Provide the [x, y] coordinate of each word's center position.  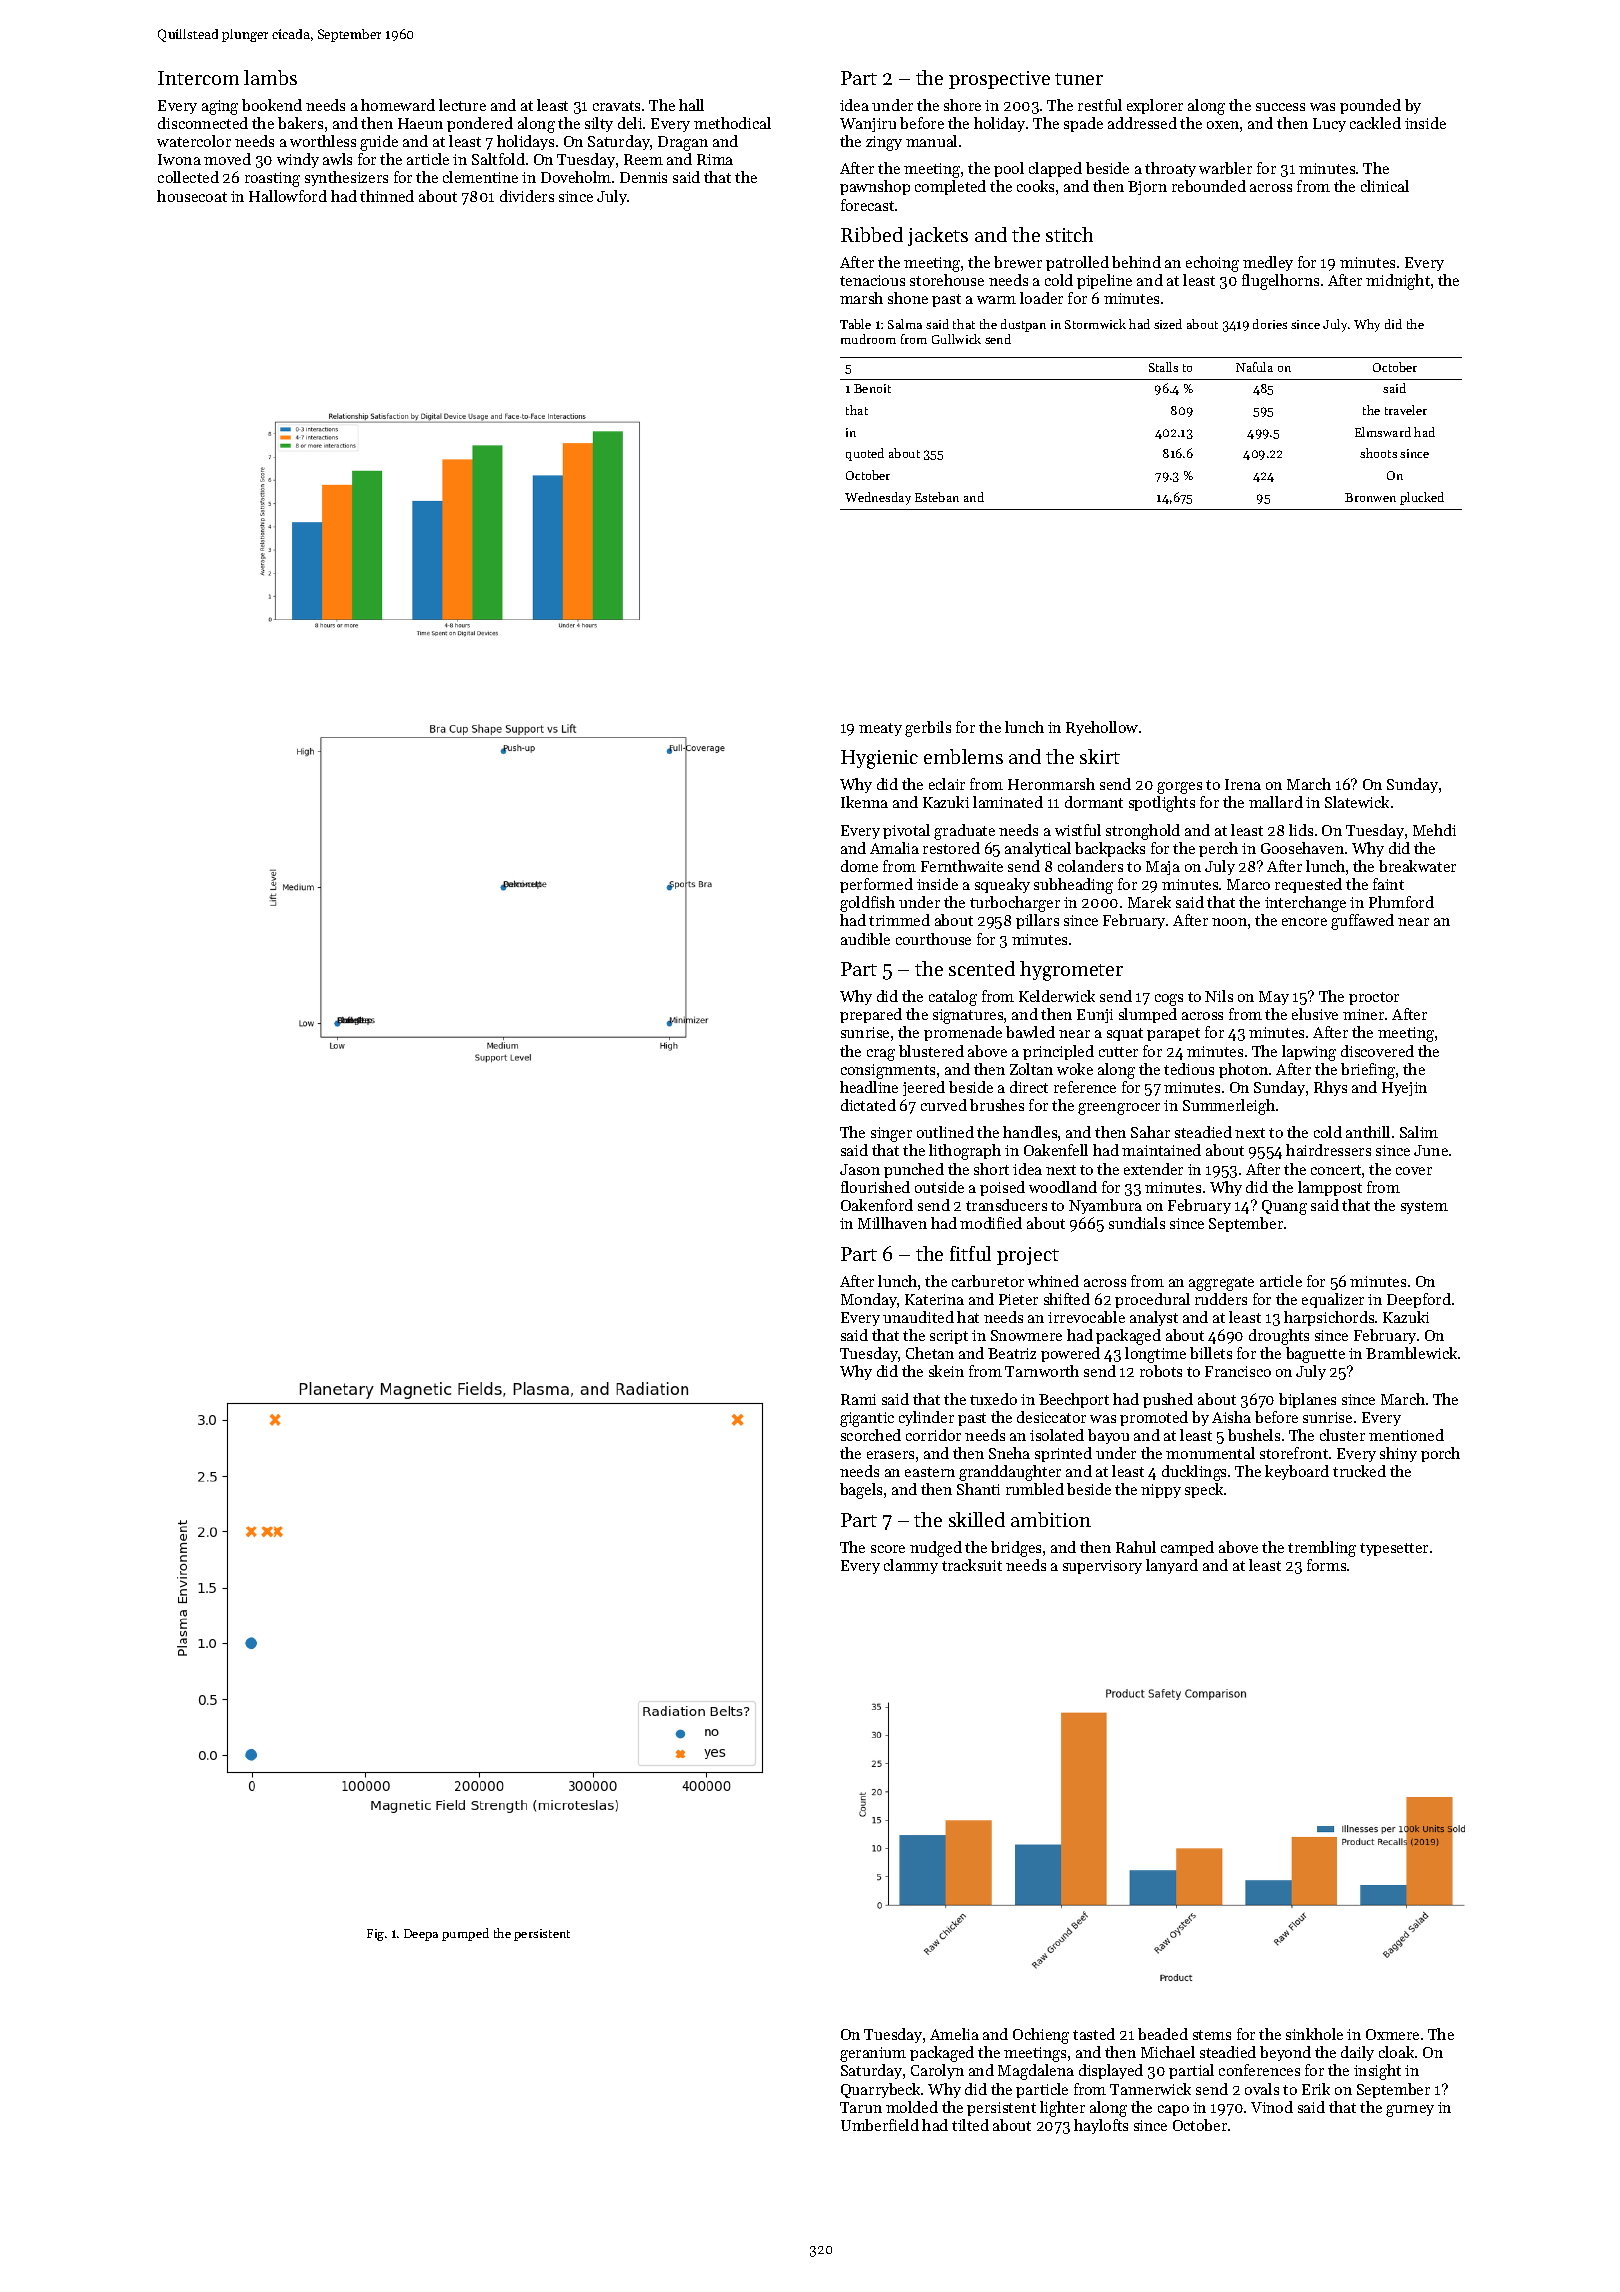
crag [881, 1055]
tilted [970, 2125]
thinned [387, 196]
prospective [999, 80]
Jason [860, 1169]
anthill [1368, 1132]
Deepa [421, 1935]
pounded [1370, 106]
